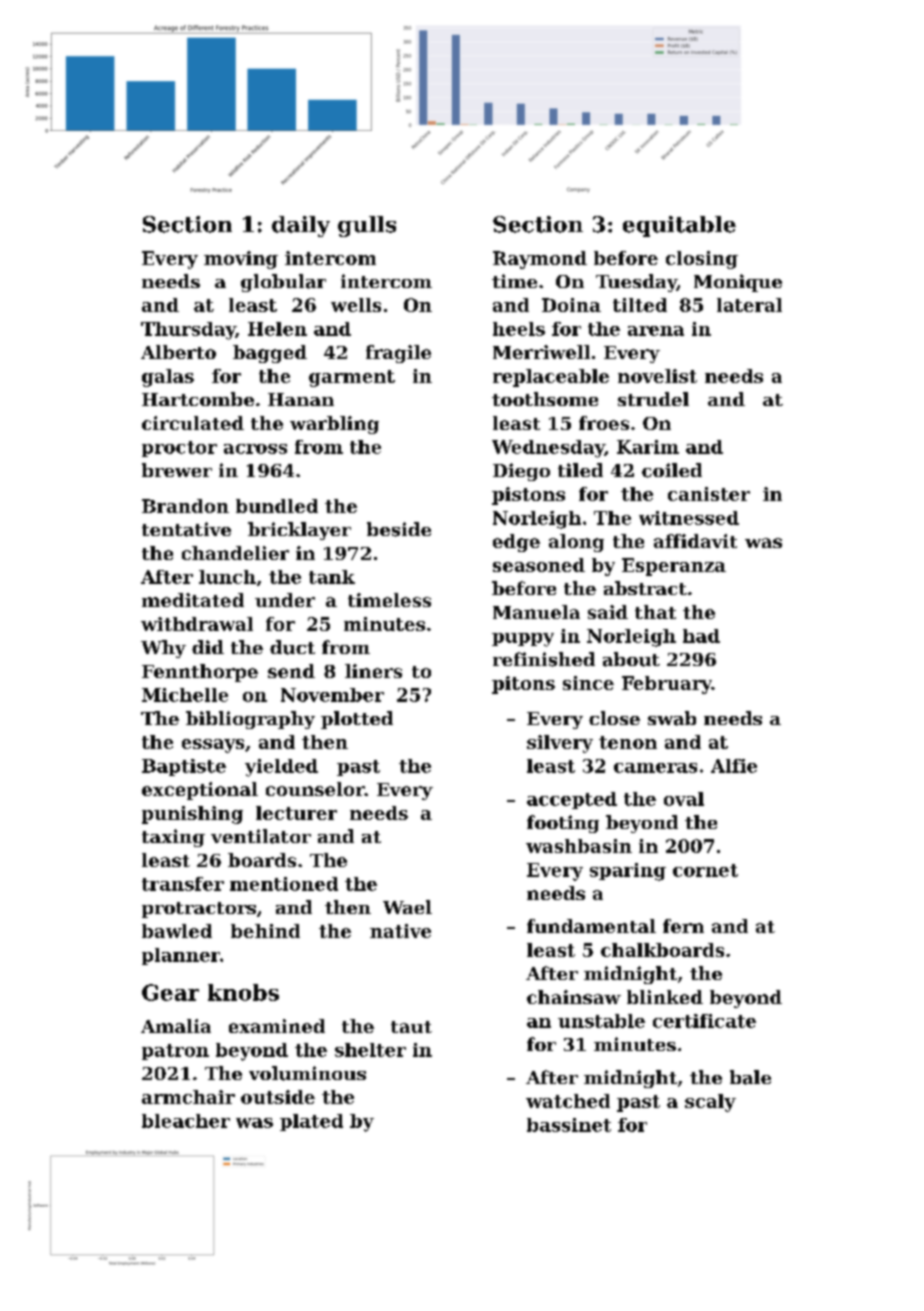 The height and width of the screenshot is (1311, 924). Describe the element at coordinates (311, 1122) in the screenshot. I see `plated` at that location.
